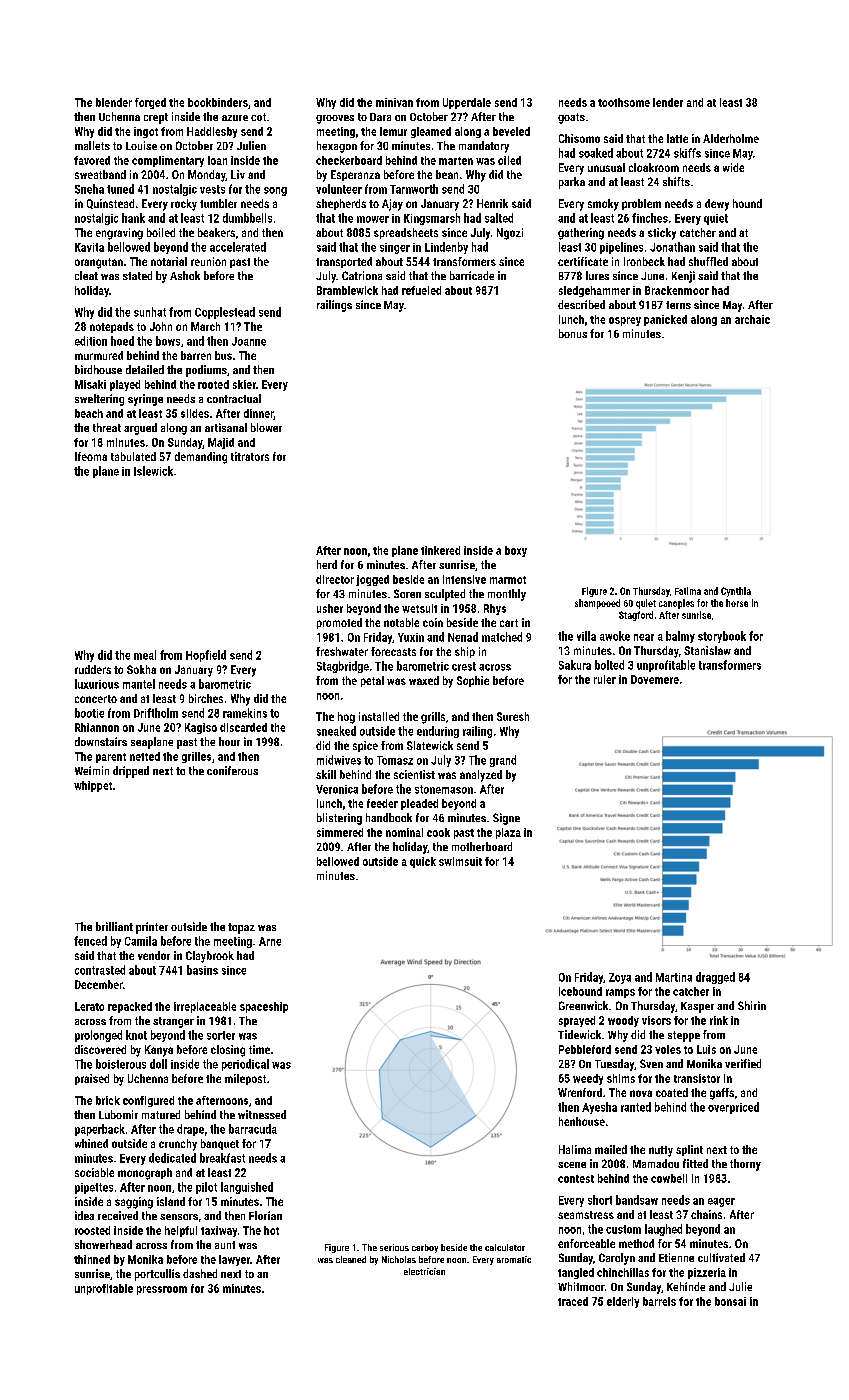  What do you see at coordinates (162, 1290) in the page?
I see `pressroom` at bounding box center [162, 1290].
